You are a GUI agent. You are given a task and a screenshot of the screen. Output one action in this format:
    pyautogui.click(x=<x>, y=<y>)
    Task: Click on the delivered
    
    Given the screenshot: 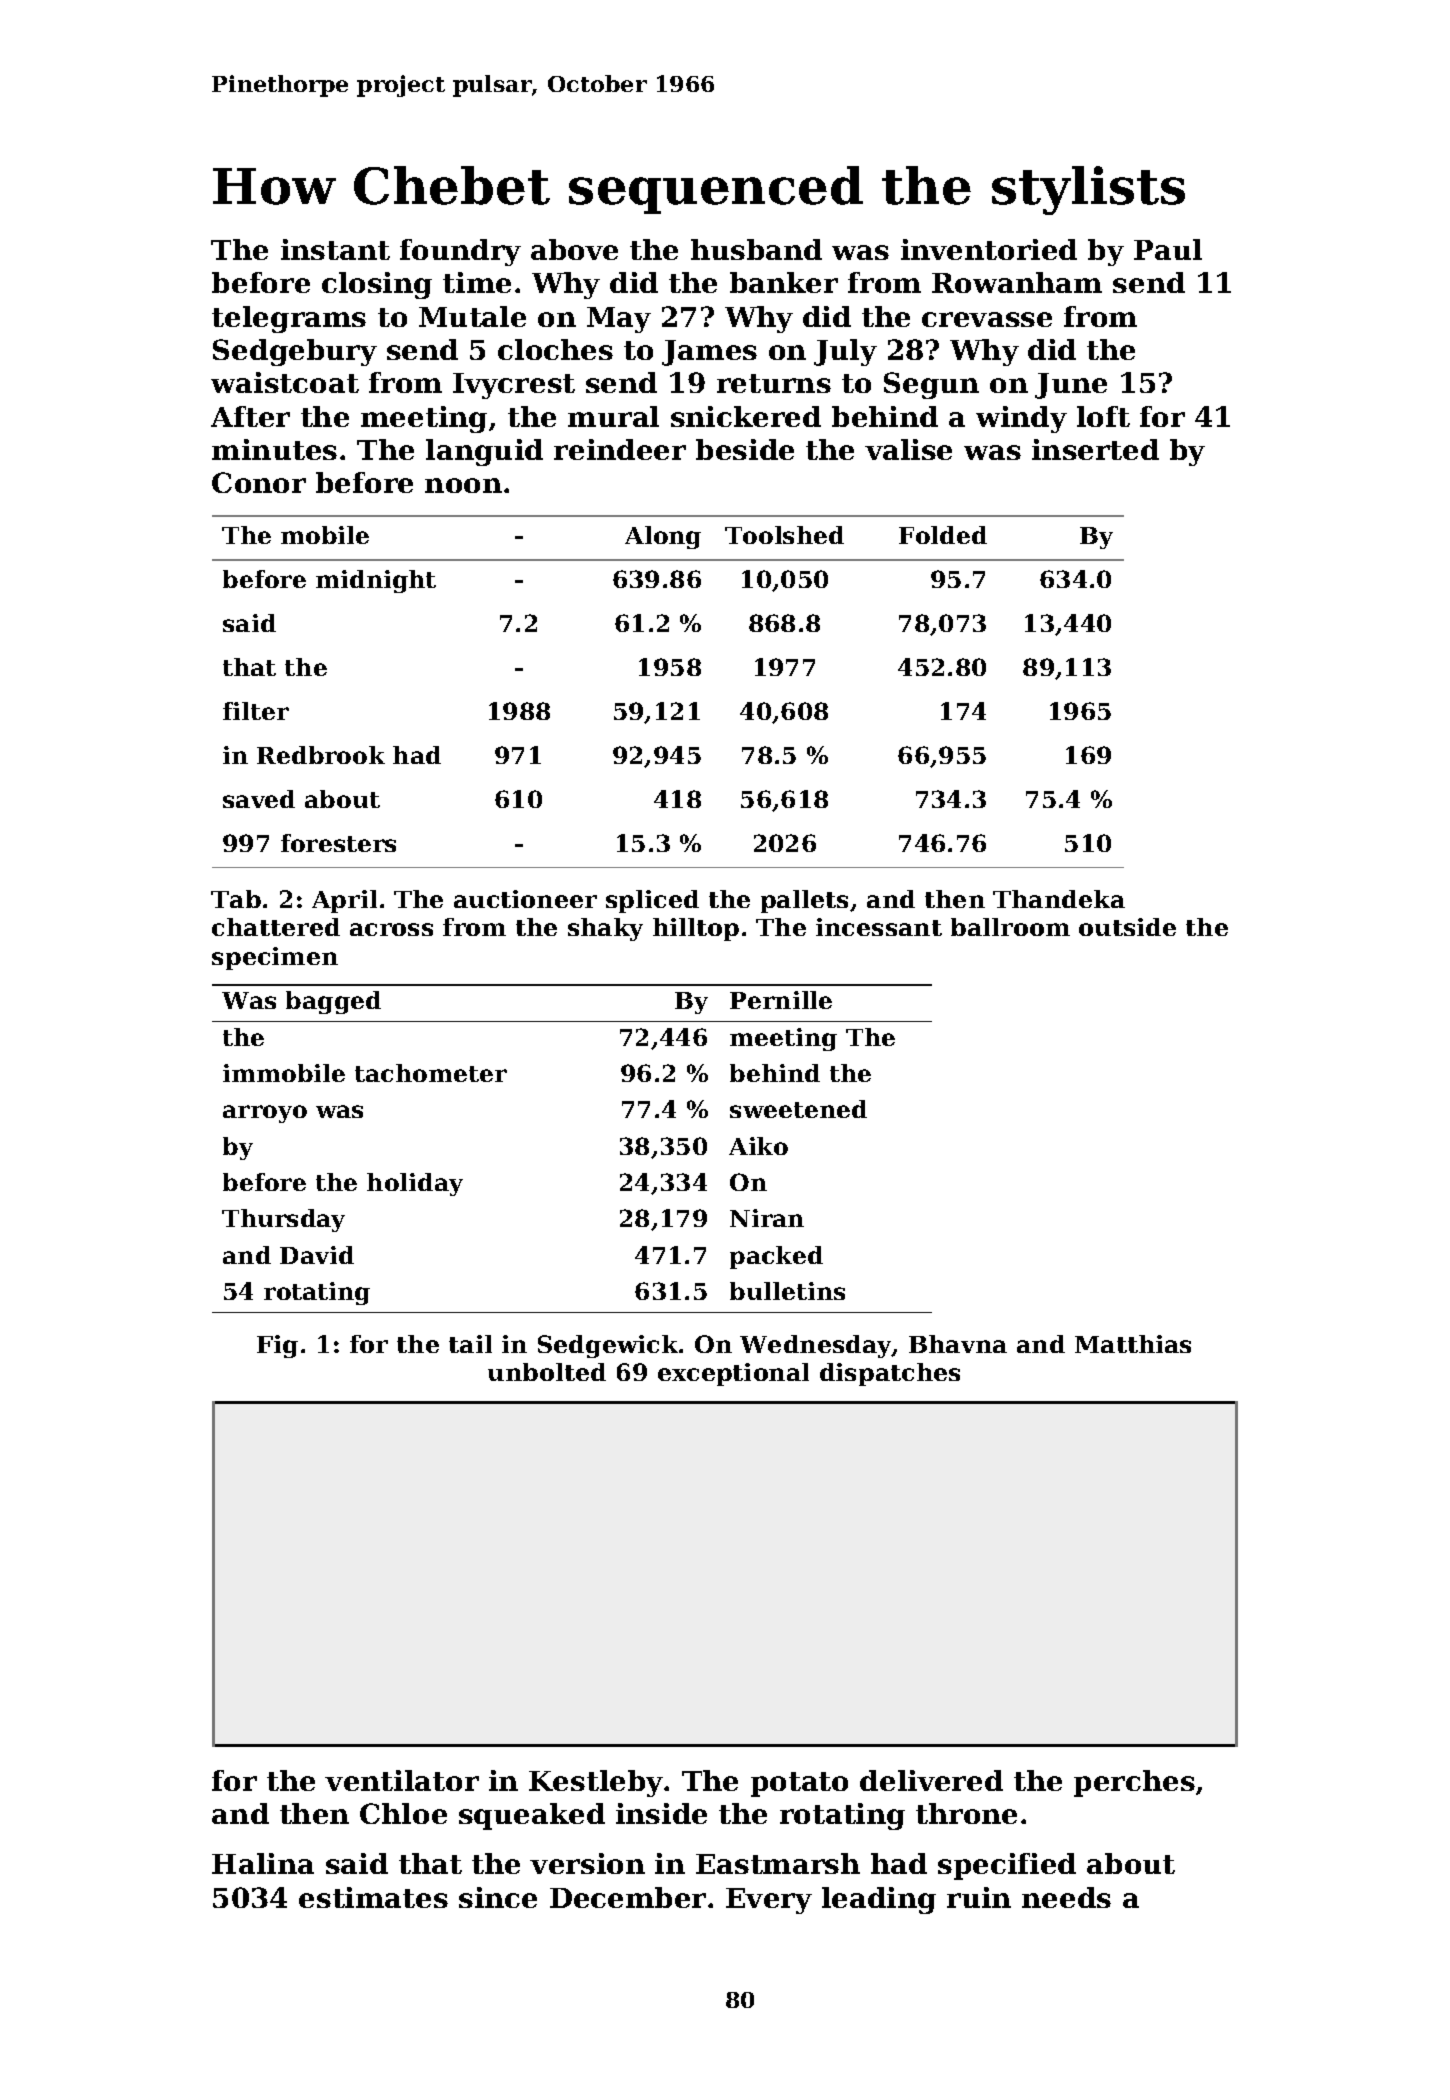 What is the action you would take?
    pyautogui.click(x=931, y=1780)
